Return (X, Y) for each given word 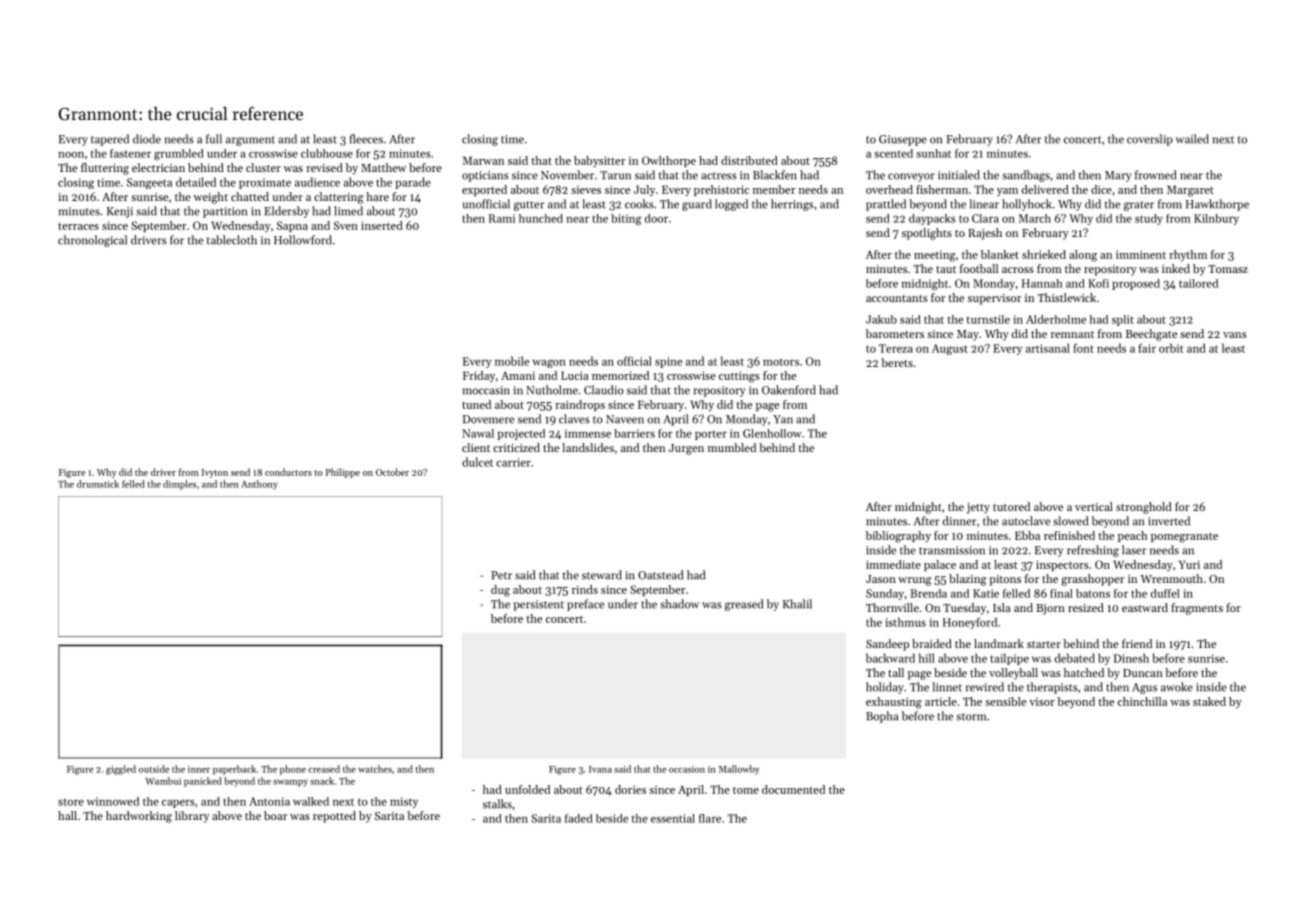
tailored (1198, 283)
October (392, 472)
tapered (110, 140)
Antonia (269, 801)
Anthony (259, 485)
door (656, 218)
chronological (92, 241)
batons (1093, 593)
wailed (1192, 139)
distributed (749, 160)
